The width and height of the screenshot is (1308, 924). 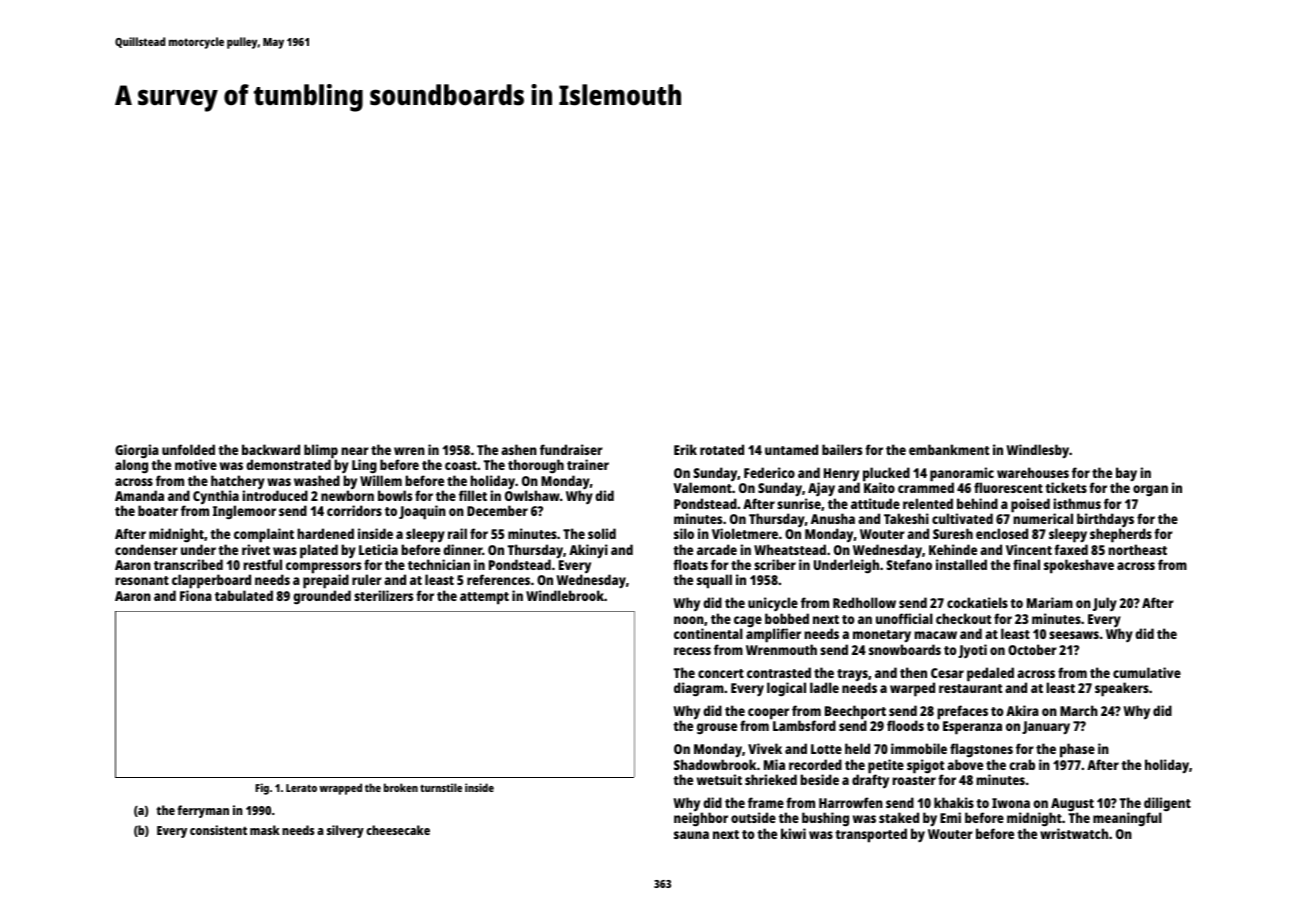 What do you see at coordinates (322, 597) in the screenshot?
I see `grounded` at bounding box center [322, 597].
